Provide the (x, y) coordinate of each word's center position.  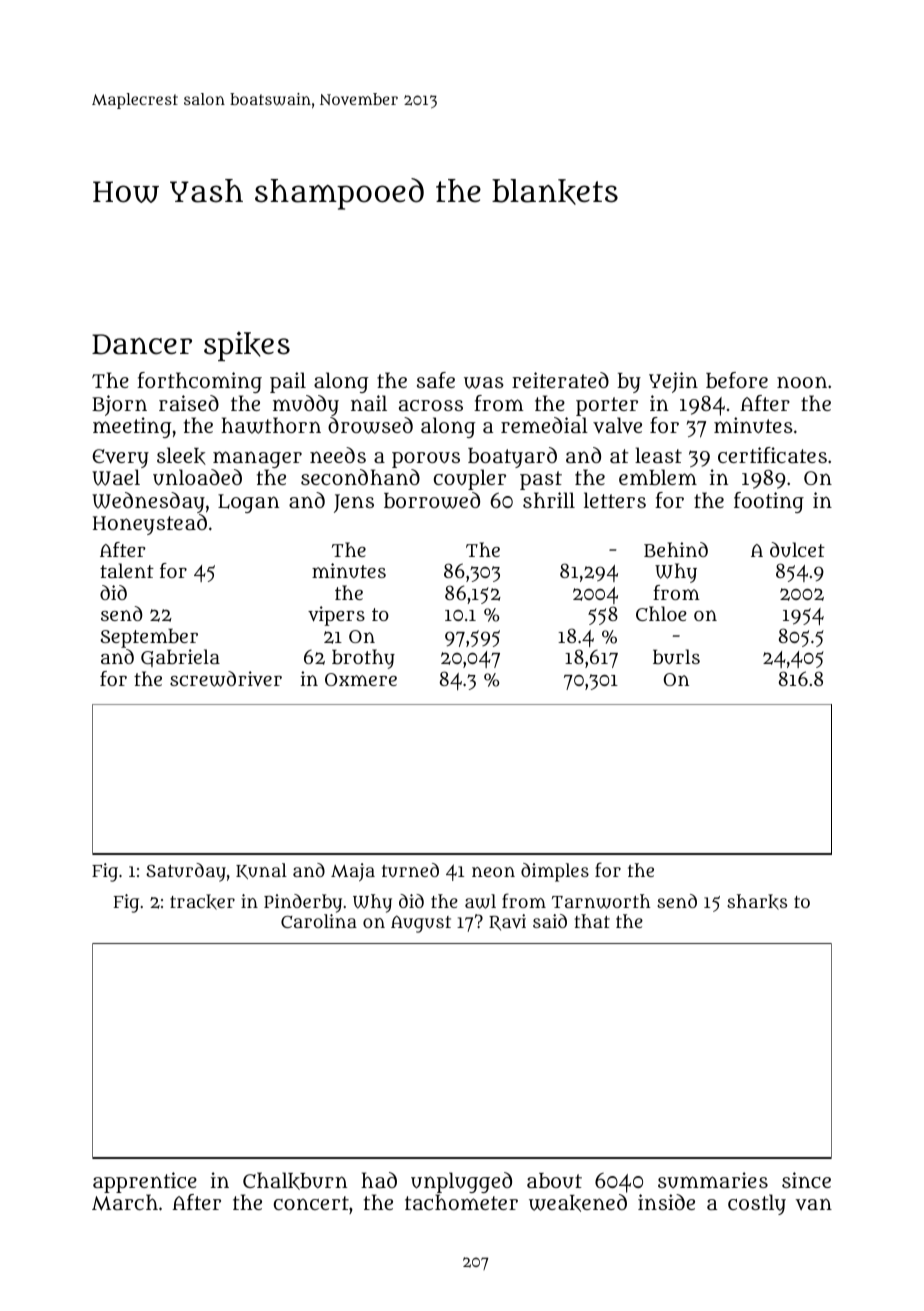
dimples (555, 872)
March (125, 1202)
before (737, 380)
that (592, 921)
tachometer (461, 1202)
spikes (247, 346)
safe (436, 380)
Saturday (186, 872)
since (806, 1180)
